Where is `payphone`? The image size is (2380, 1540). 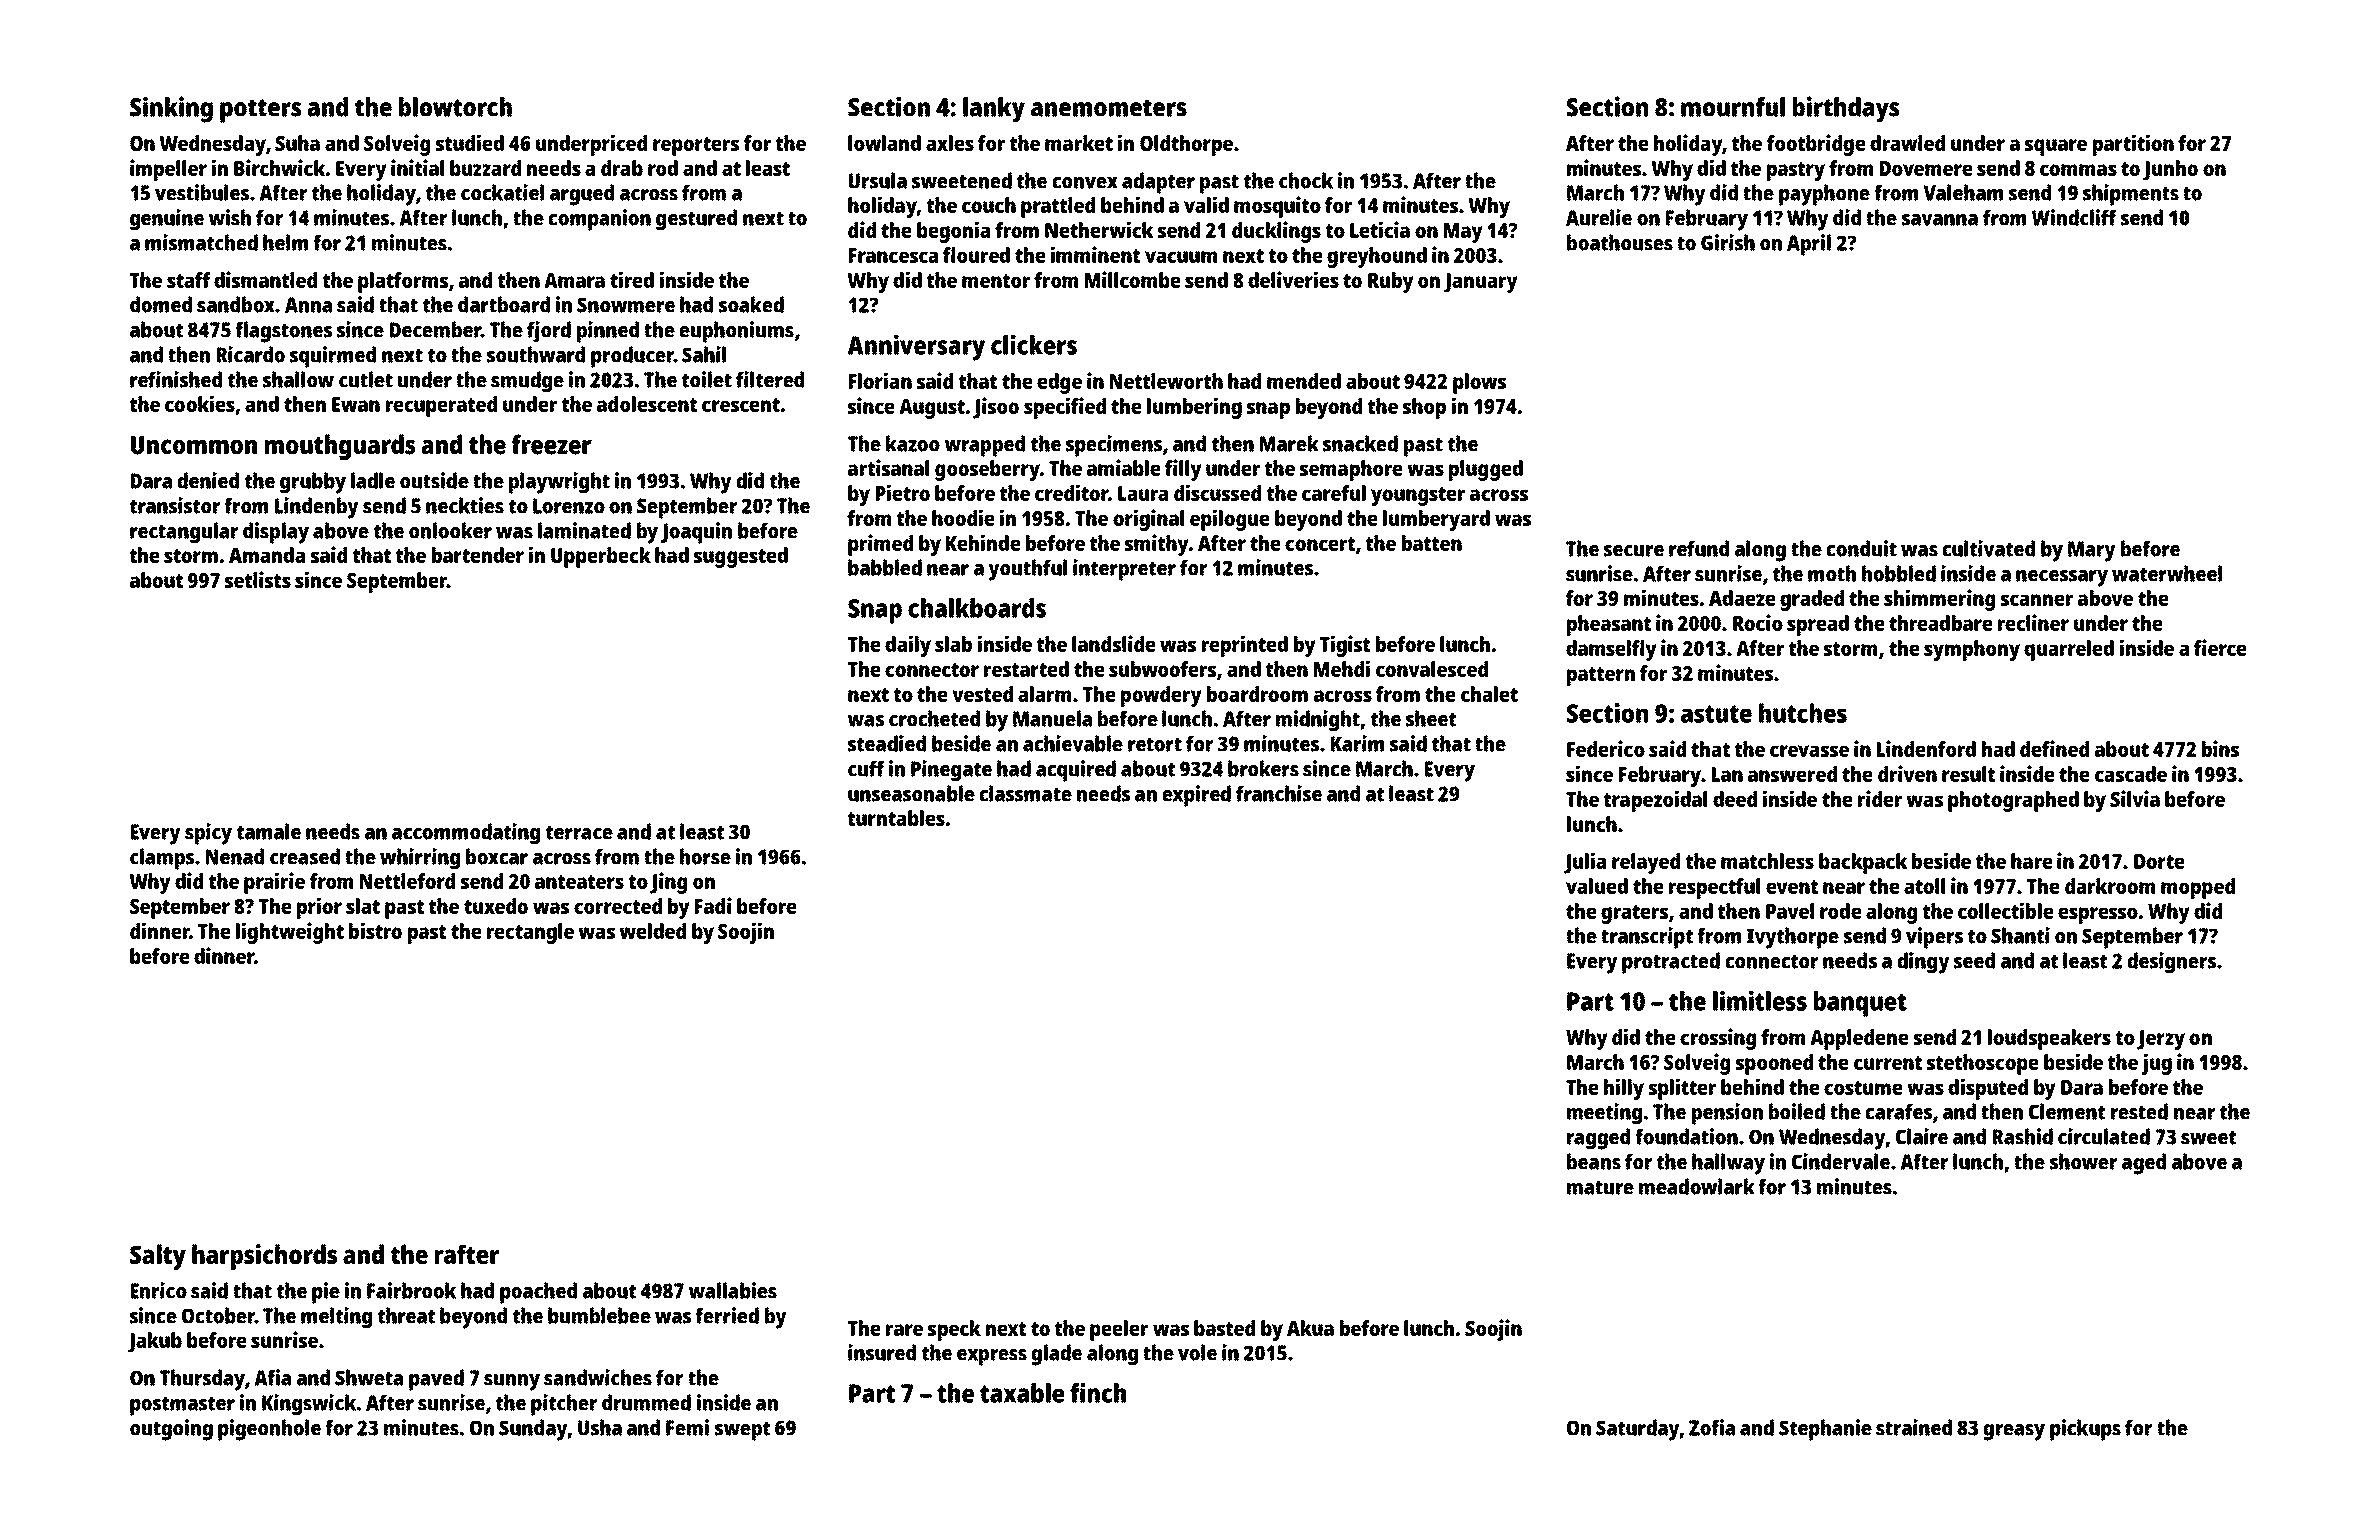 payphone is located at coordinates (1824, 195).
